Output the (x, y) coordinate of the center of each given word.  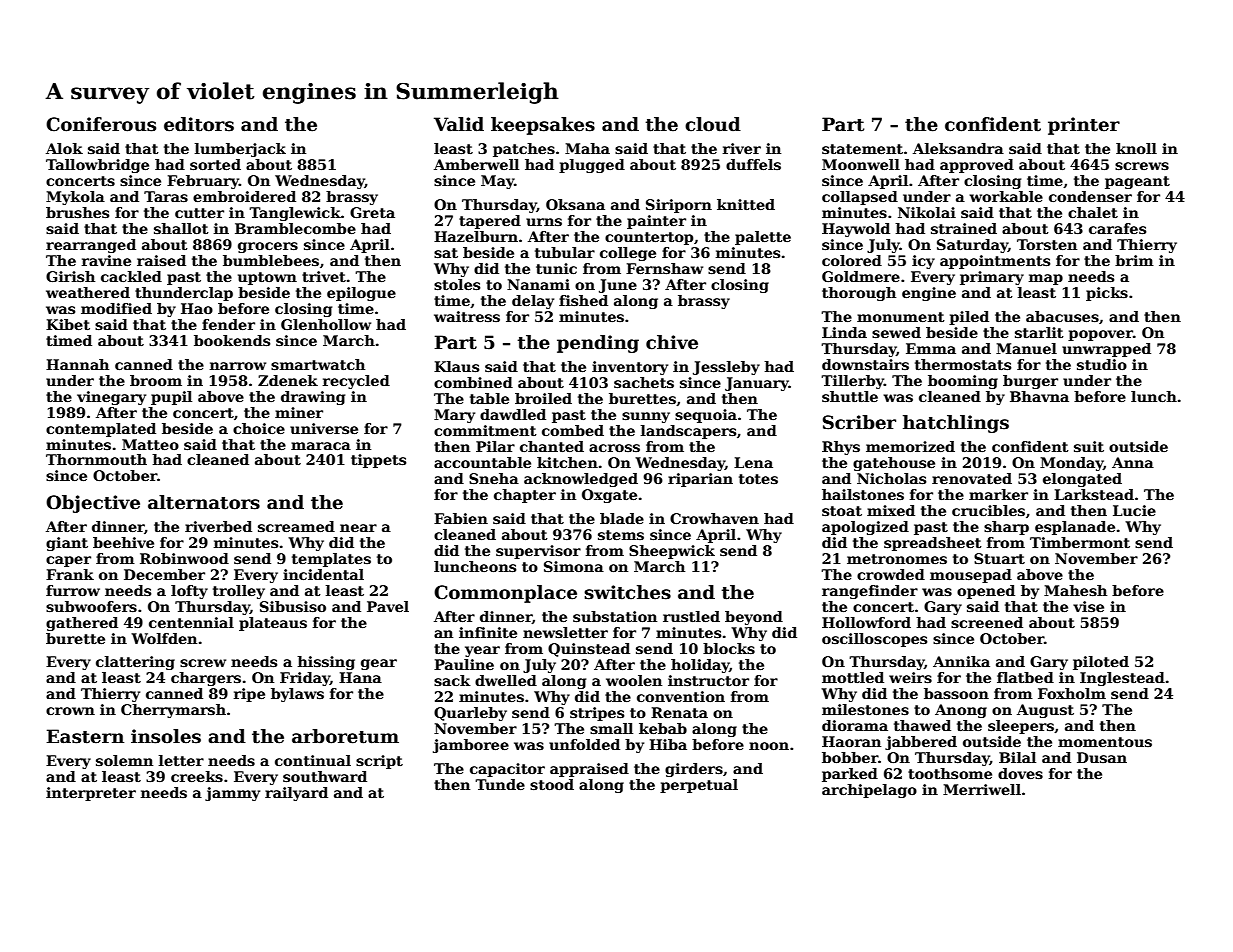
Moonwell (861, 164)
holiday (700, 666)
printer (1084, 126)
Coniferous (101, 124)
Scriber (859, 422)
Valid (459, 124)
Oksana (575, 204)
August (1045, 711)
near (358, 528)
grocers (268, 247)
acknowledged (581, 480)
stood (552, 784)
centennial (191, 622)
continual (313, 760)
